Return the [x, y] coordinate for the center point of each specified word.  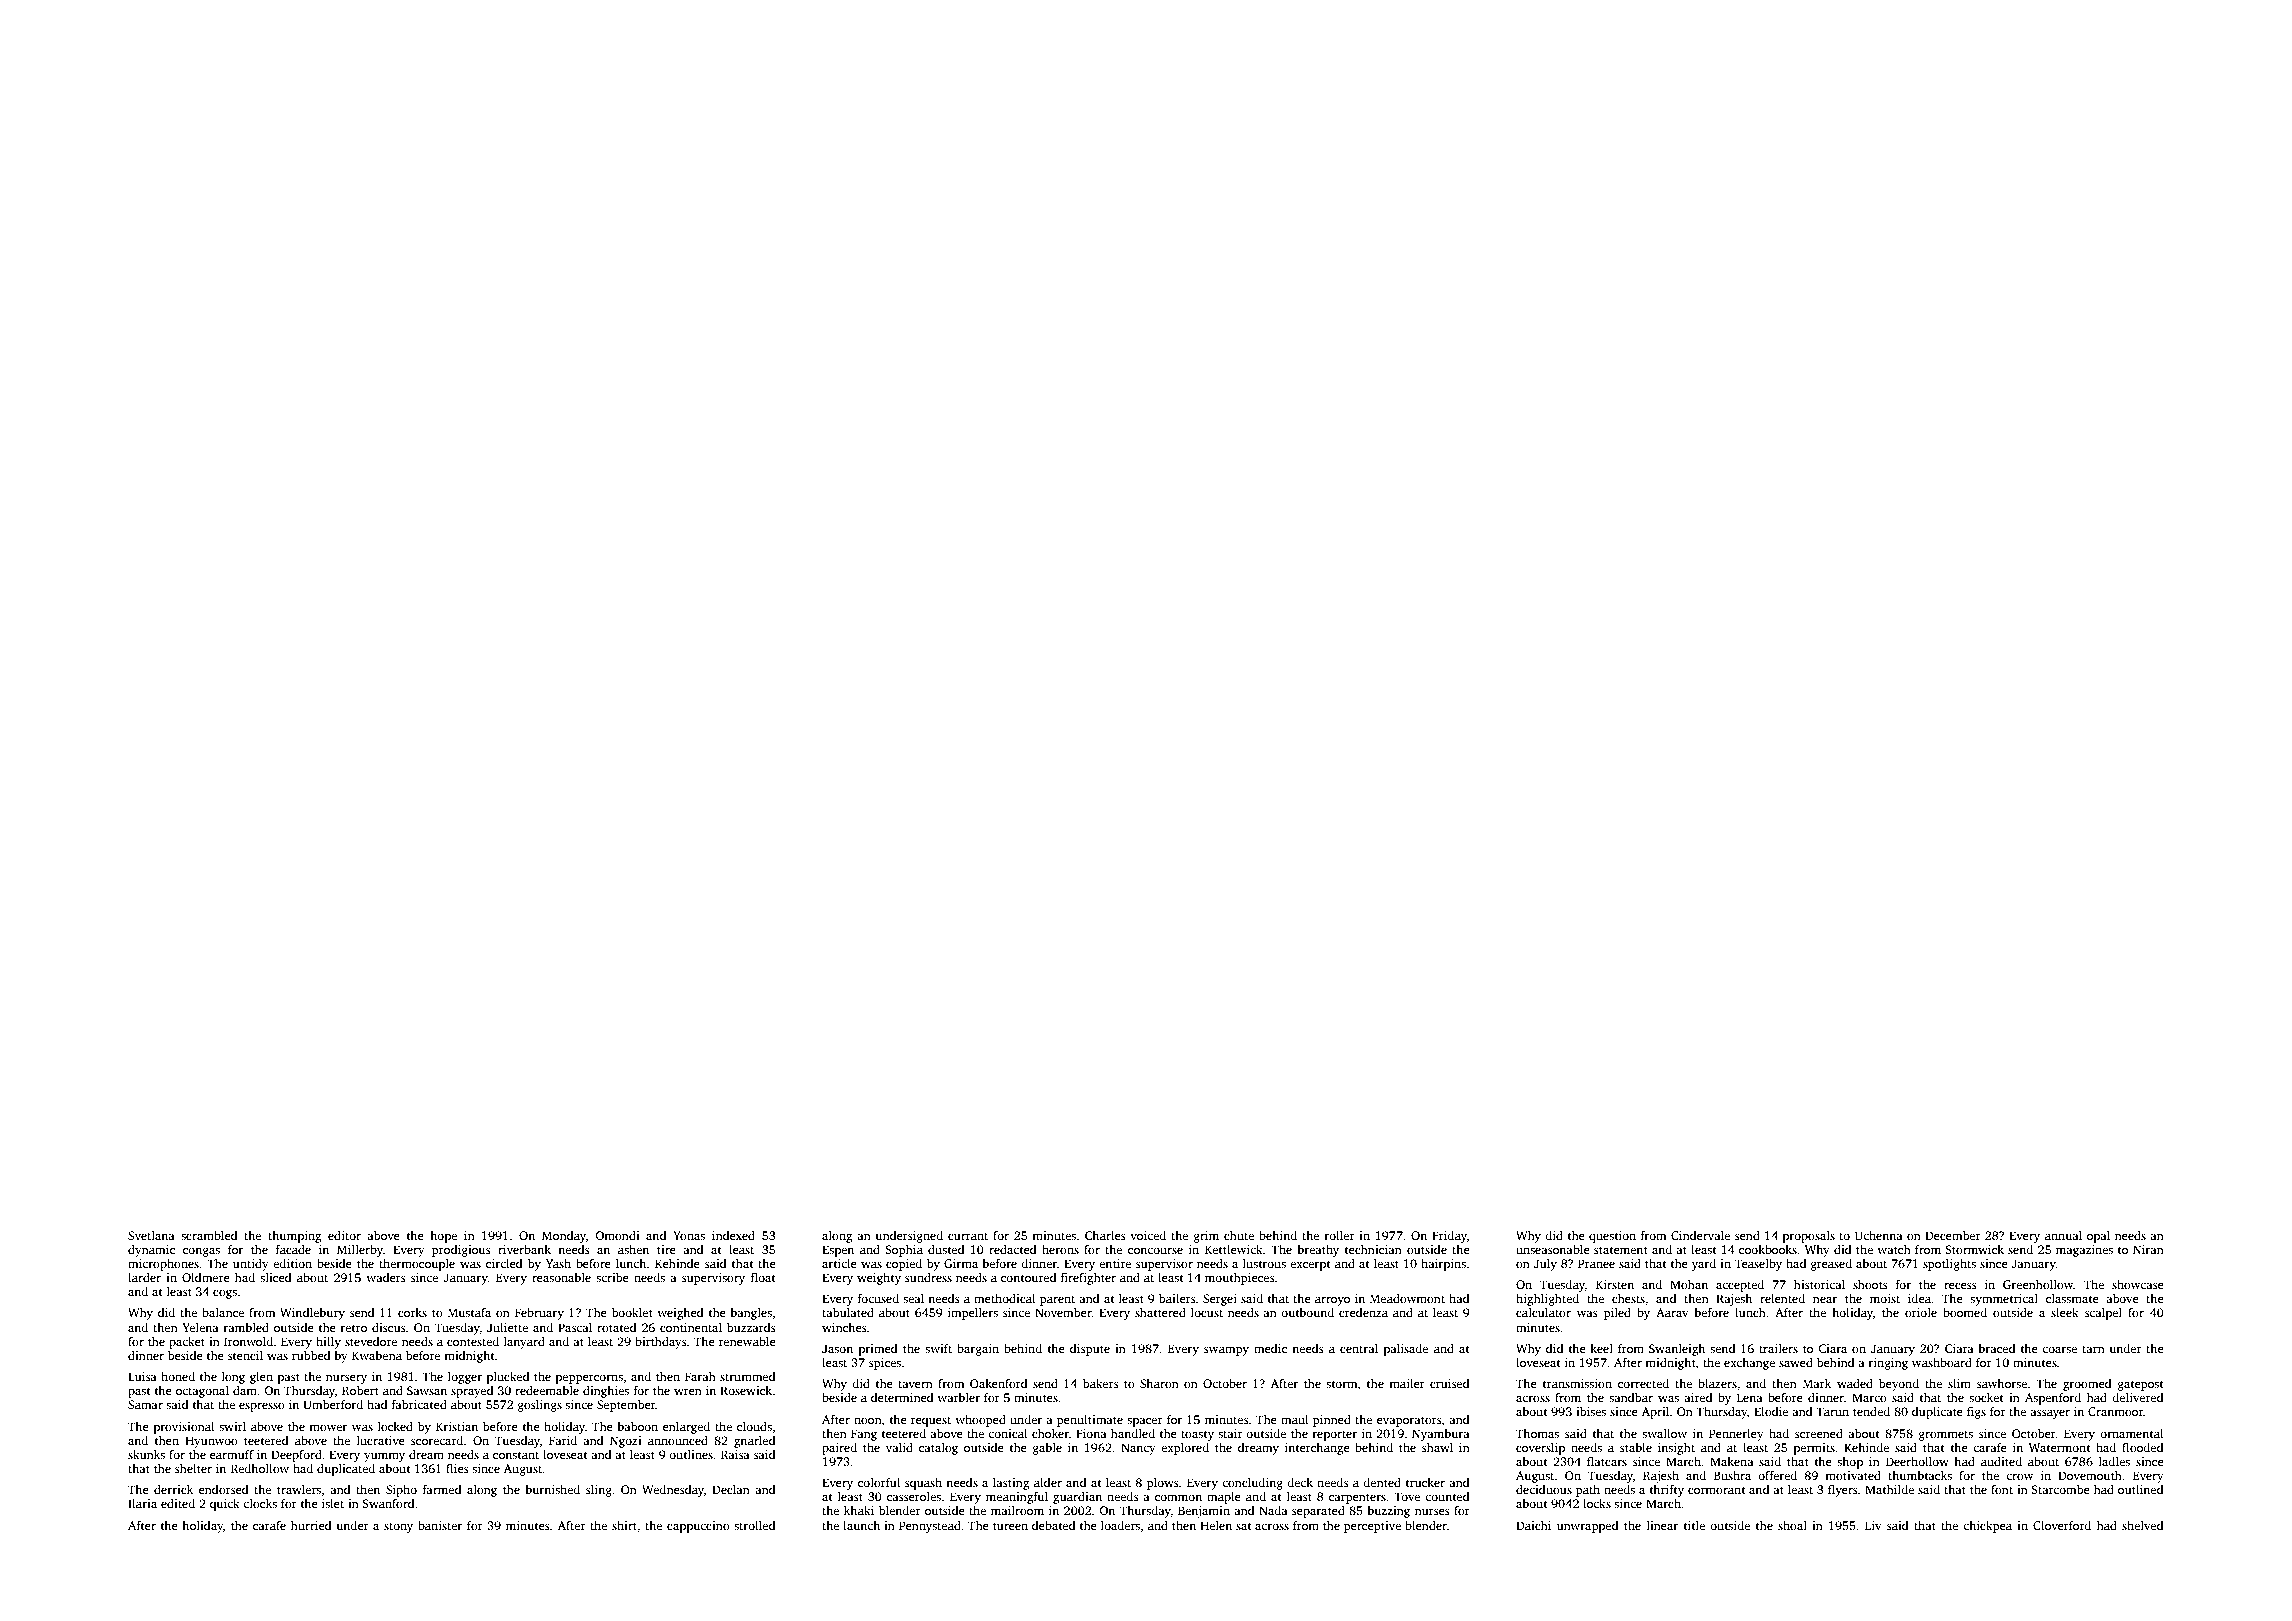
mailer [1407, 1383]
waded [1855, 1383]
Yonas [689, 1235]
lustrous [1264, 1263]
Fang [864, 1435]
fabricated [419, 1404]
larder [144, 1277]
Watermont [2060, 1447]
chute [1239, 1235]
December [1953, 1235]
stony [398, 1527]
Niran [2148, 1249]
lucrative [381, 1440]
